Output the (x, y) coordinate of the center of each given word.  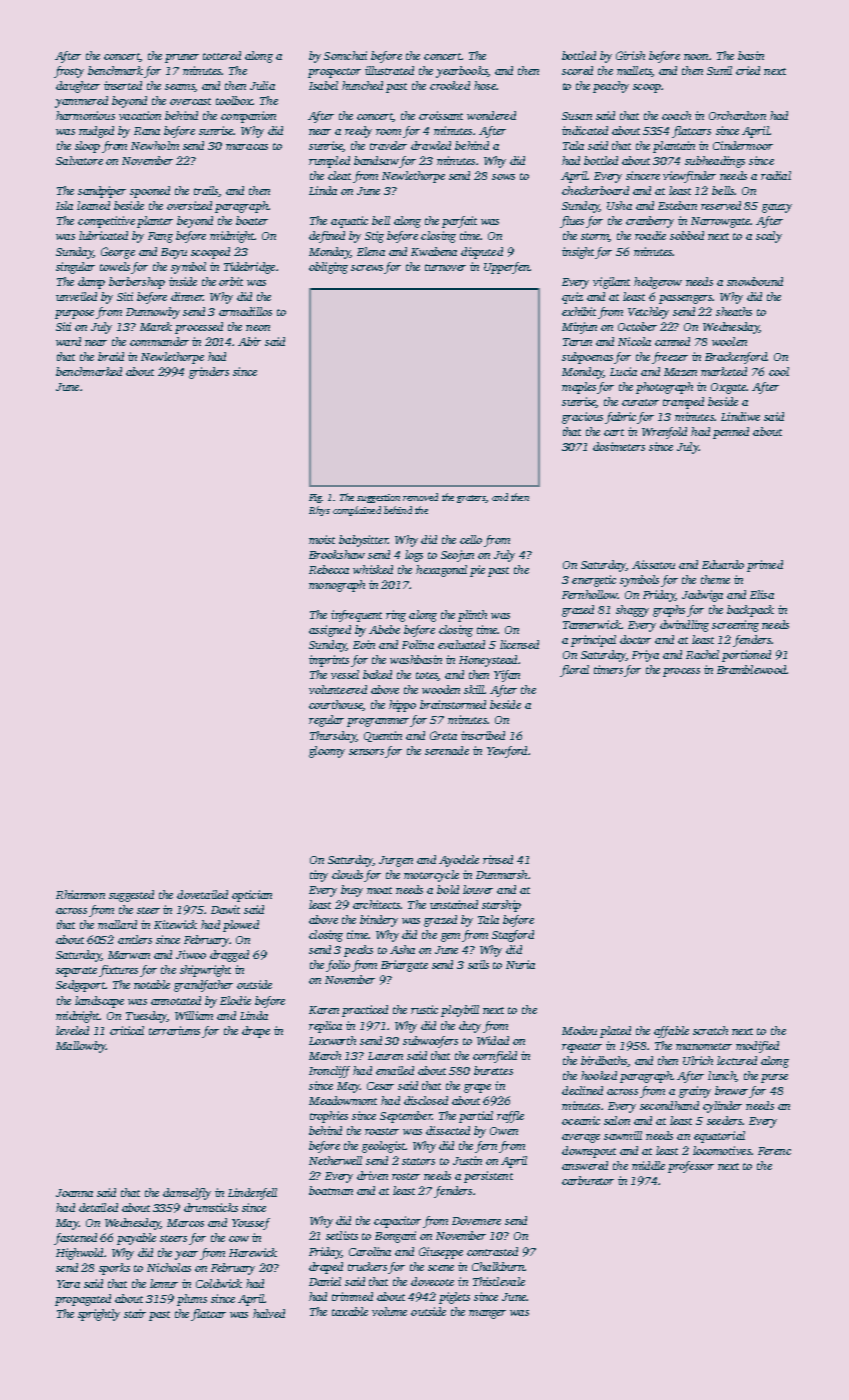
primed (765, 566)
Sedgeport (80, 986)
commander (159, 341)
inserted (123, 85)
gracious (582, 418)
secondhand (669, 1105)
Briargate (404, 966)
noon (696, 57)
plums (192, 1300)
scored (577, 70)
